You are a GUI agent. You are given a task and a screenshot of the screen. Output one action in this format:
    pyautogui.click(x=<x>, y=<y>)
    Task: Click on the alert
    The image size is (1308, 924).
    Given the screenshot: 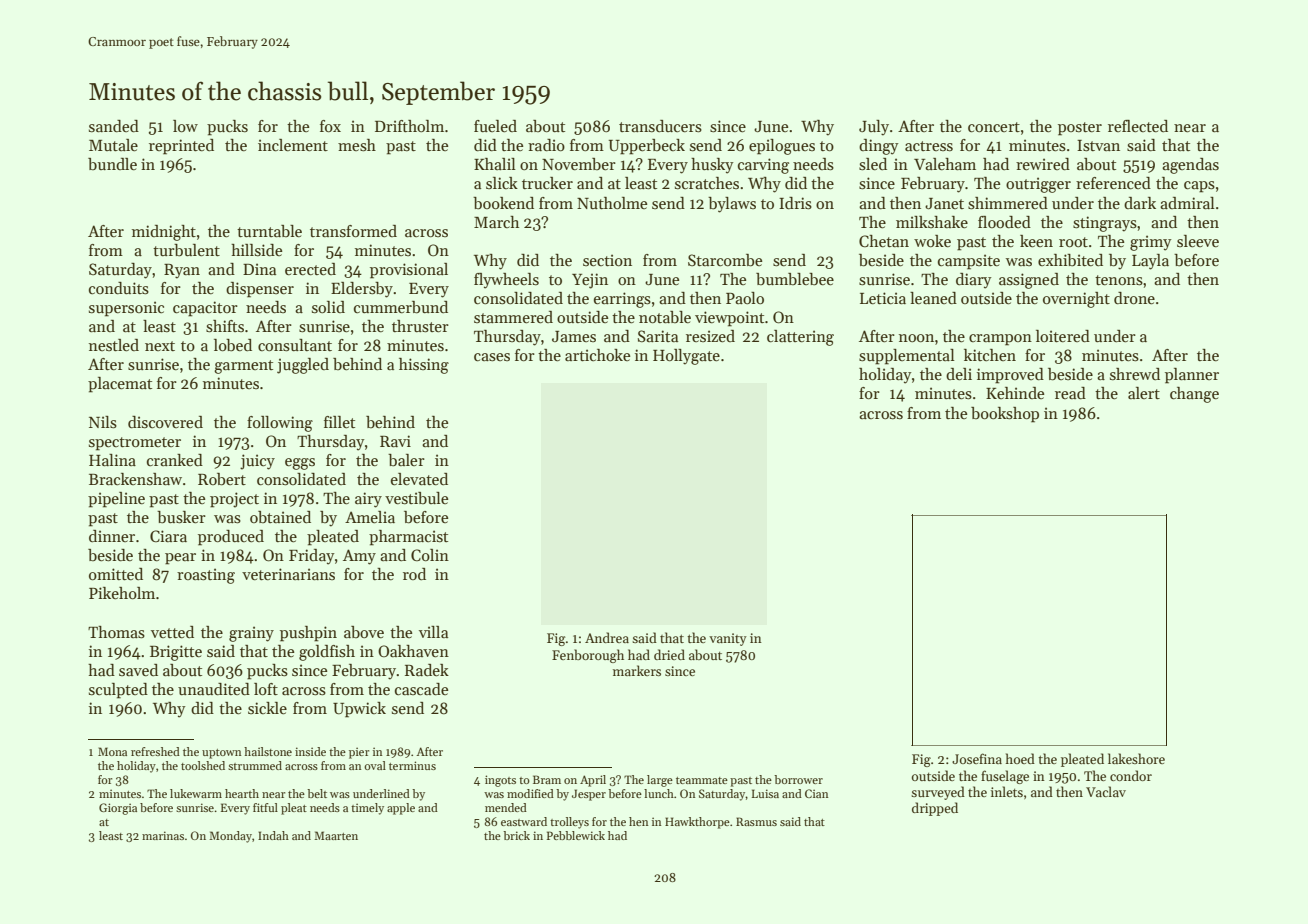 What is the action you would take?
    pyautogui.click(x=1144, y=393)
